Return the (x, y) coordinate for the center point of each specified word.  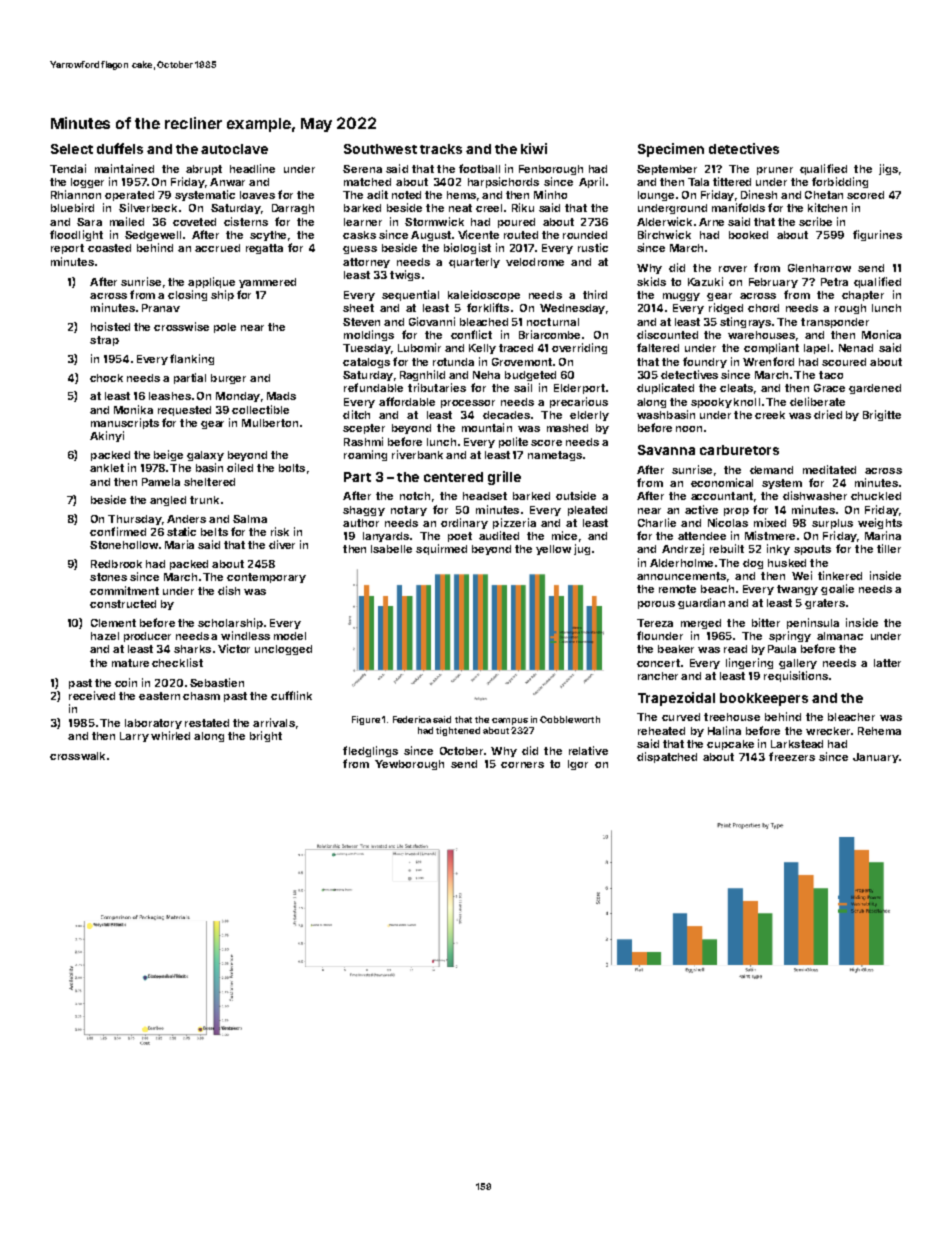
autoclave (234, 149)
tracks (441, 149)
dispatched (667, 757)
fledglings (370, 751)
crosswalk (77, 756)
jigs (888, 169)
